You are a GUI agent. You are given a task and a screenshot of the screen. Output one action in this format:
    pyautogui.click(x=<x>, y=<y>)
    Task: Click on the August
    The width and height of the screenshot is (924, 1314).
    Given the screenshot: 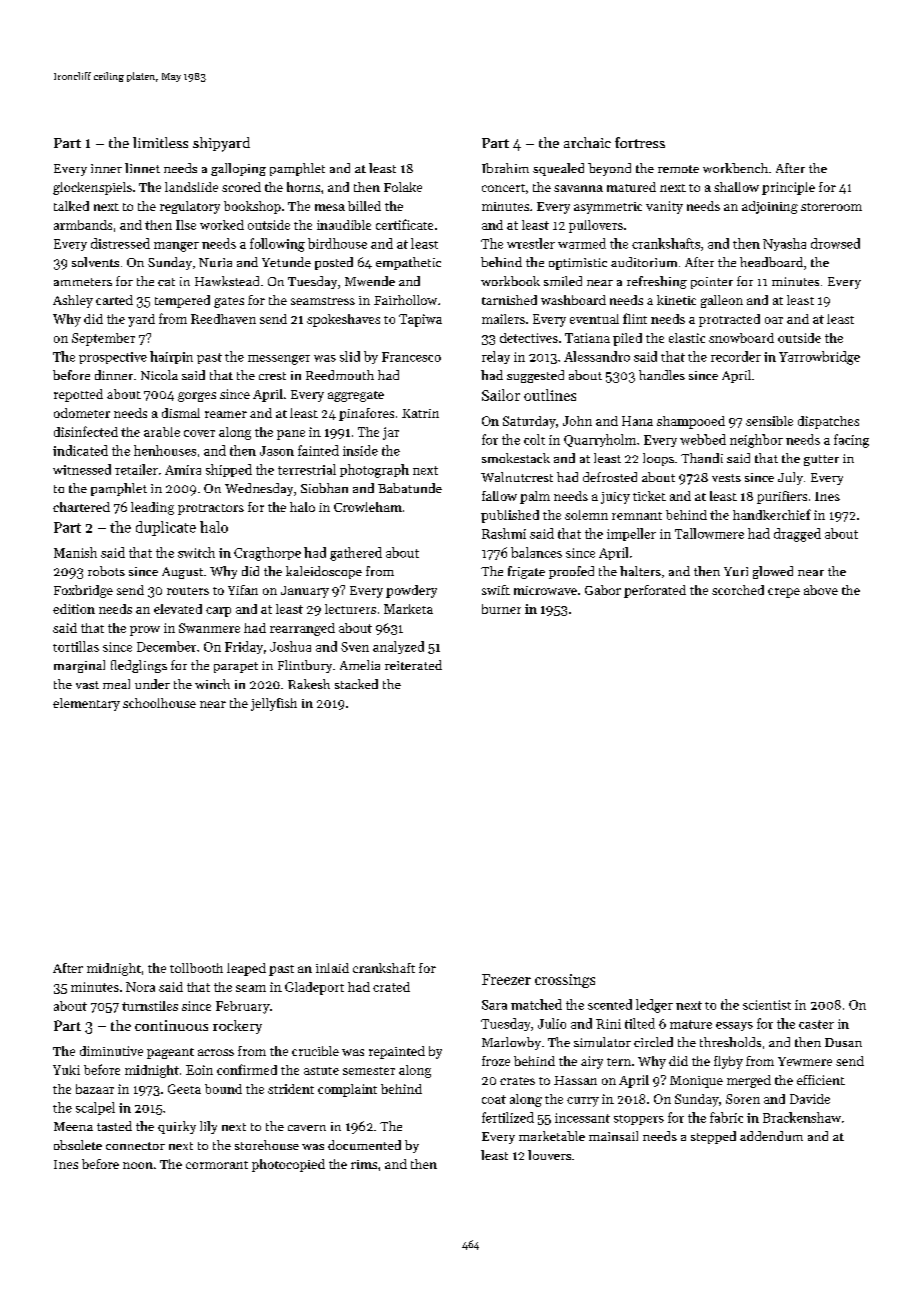 What is the action you would take?
    pyautogui.click(x=182, y=573)
